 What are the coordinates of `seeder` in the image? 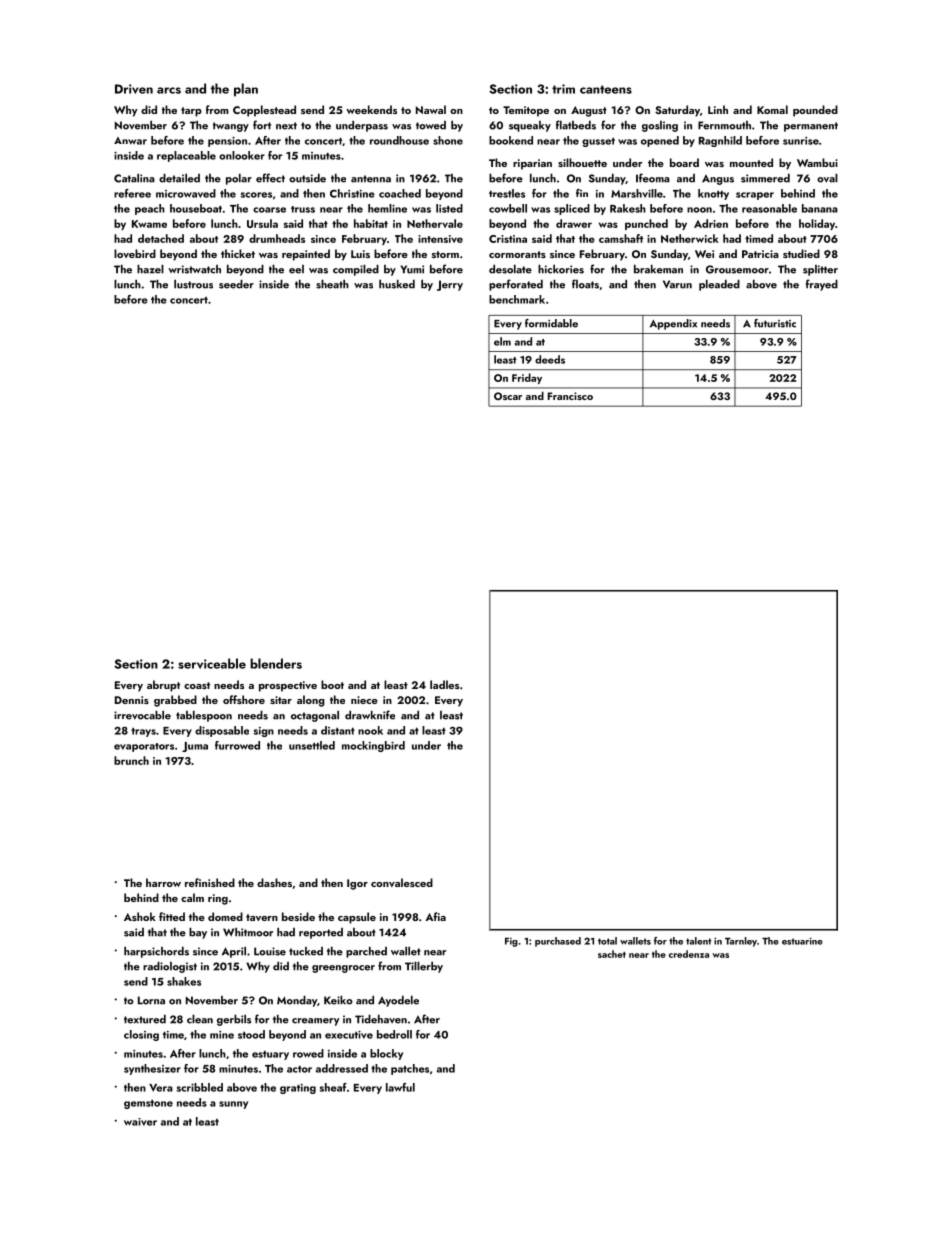 It's located at (236, 284).
